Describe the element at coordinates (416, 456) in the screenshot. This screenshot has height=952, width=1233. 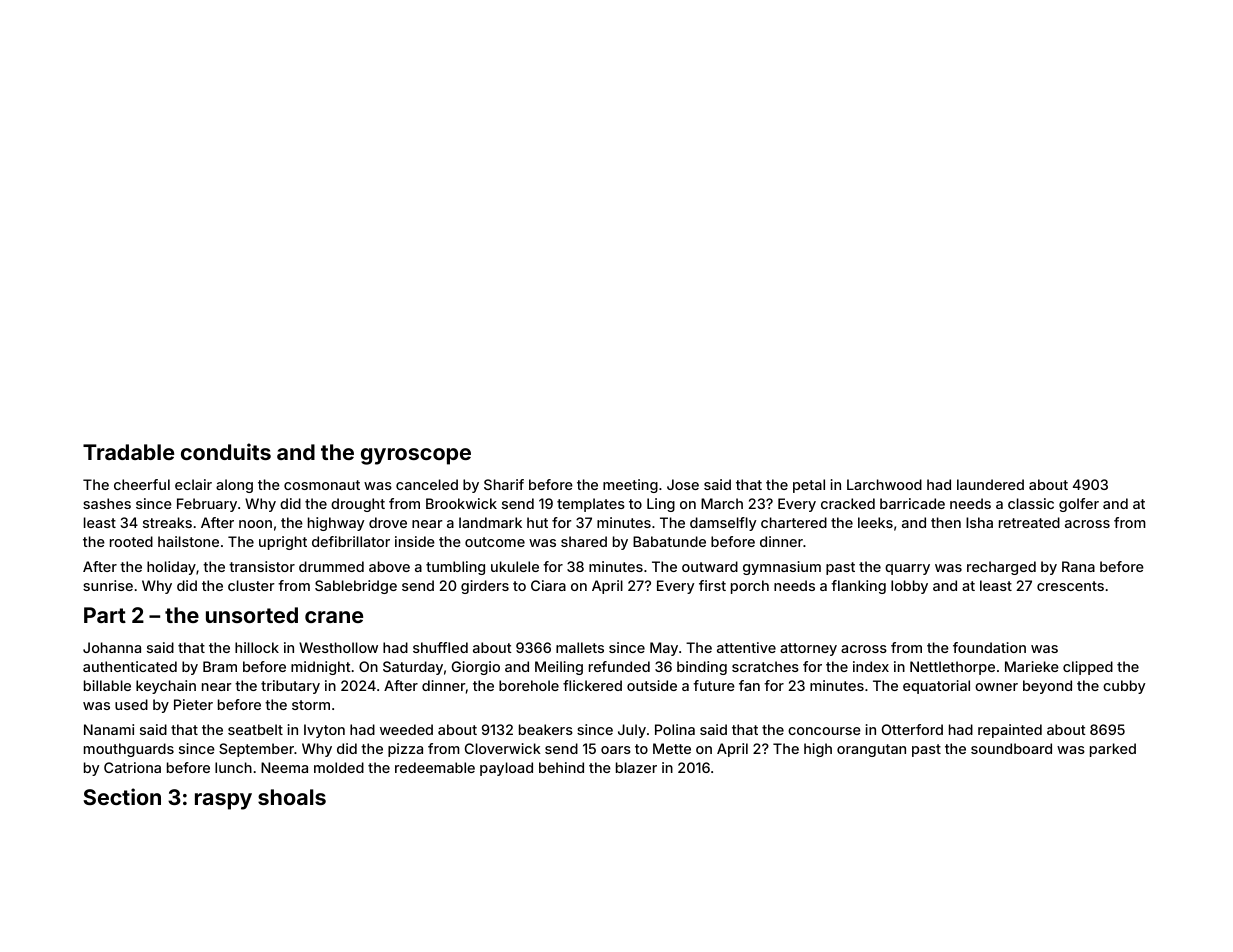
I see `gyroscope` at that location.
